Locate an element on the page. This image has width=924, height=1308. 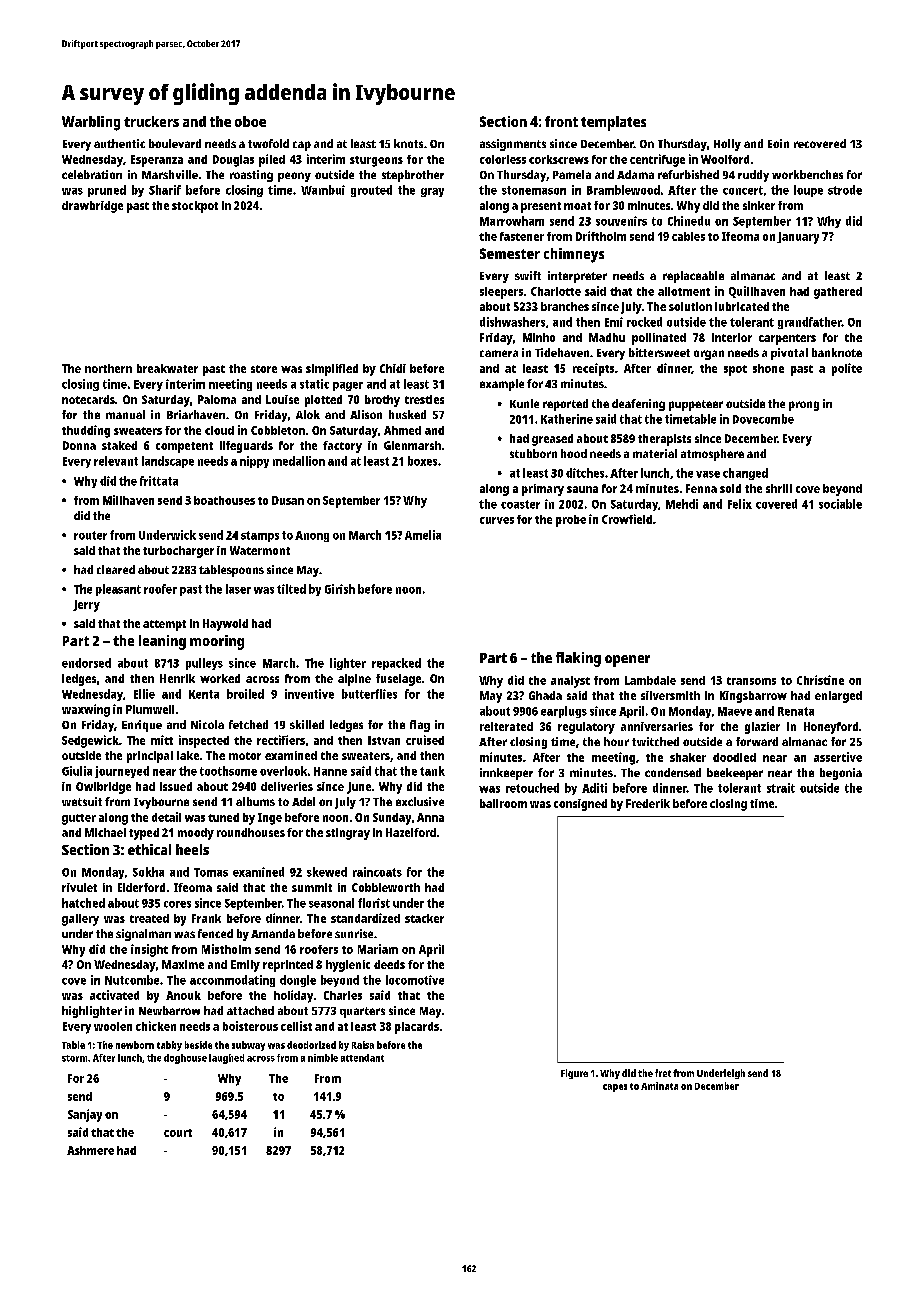
templates is located at coordinates (613, 123).
